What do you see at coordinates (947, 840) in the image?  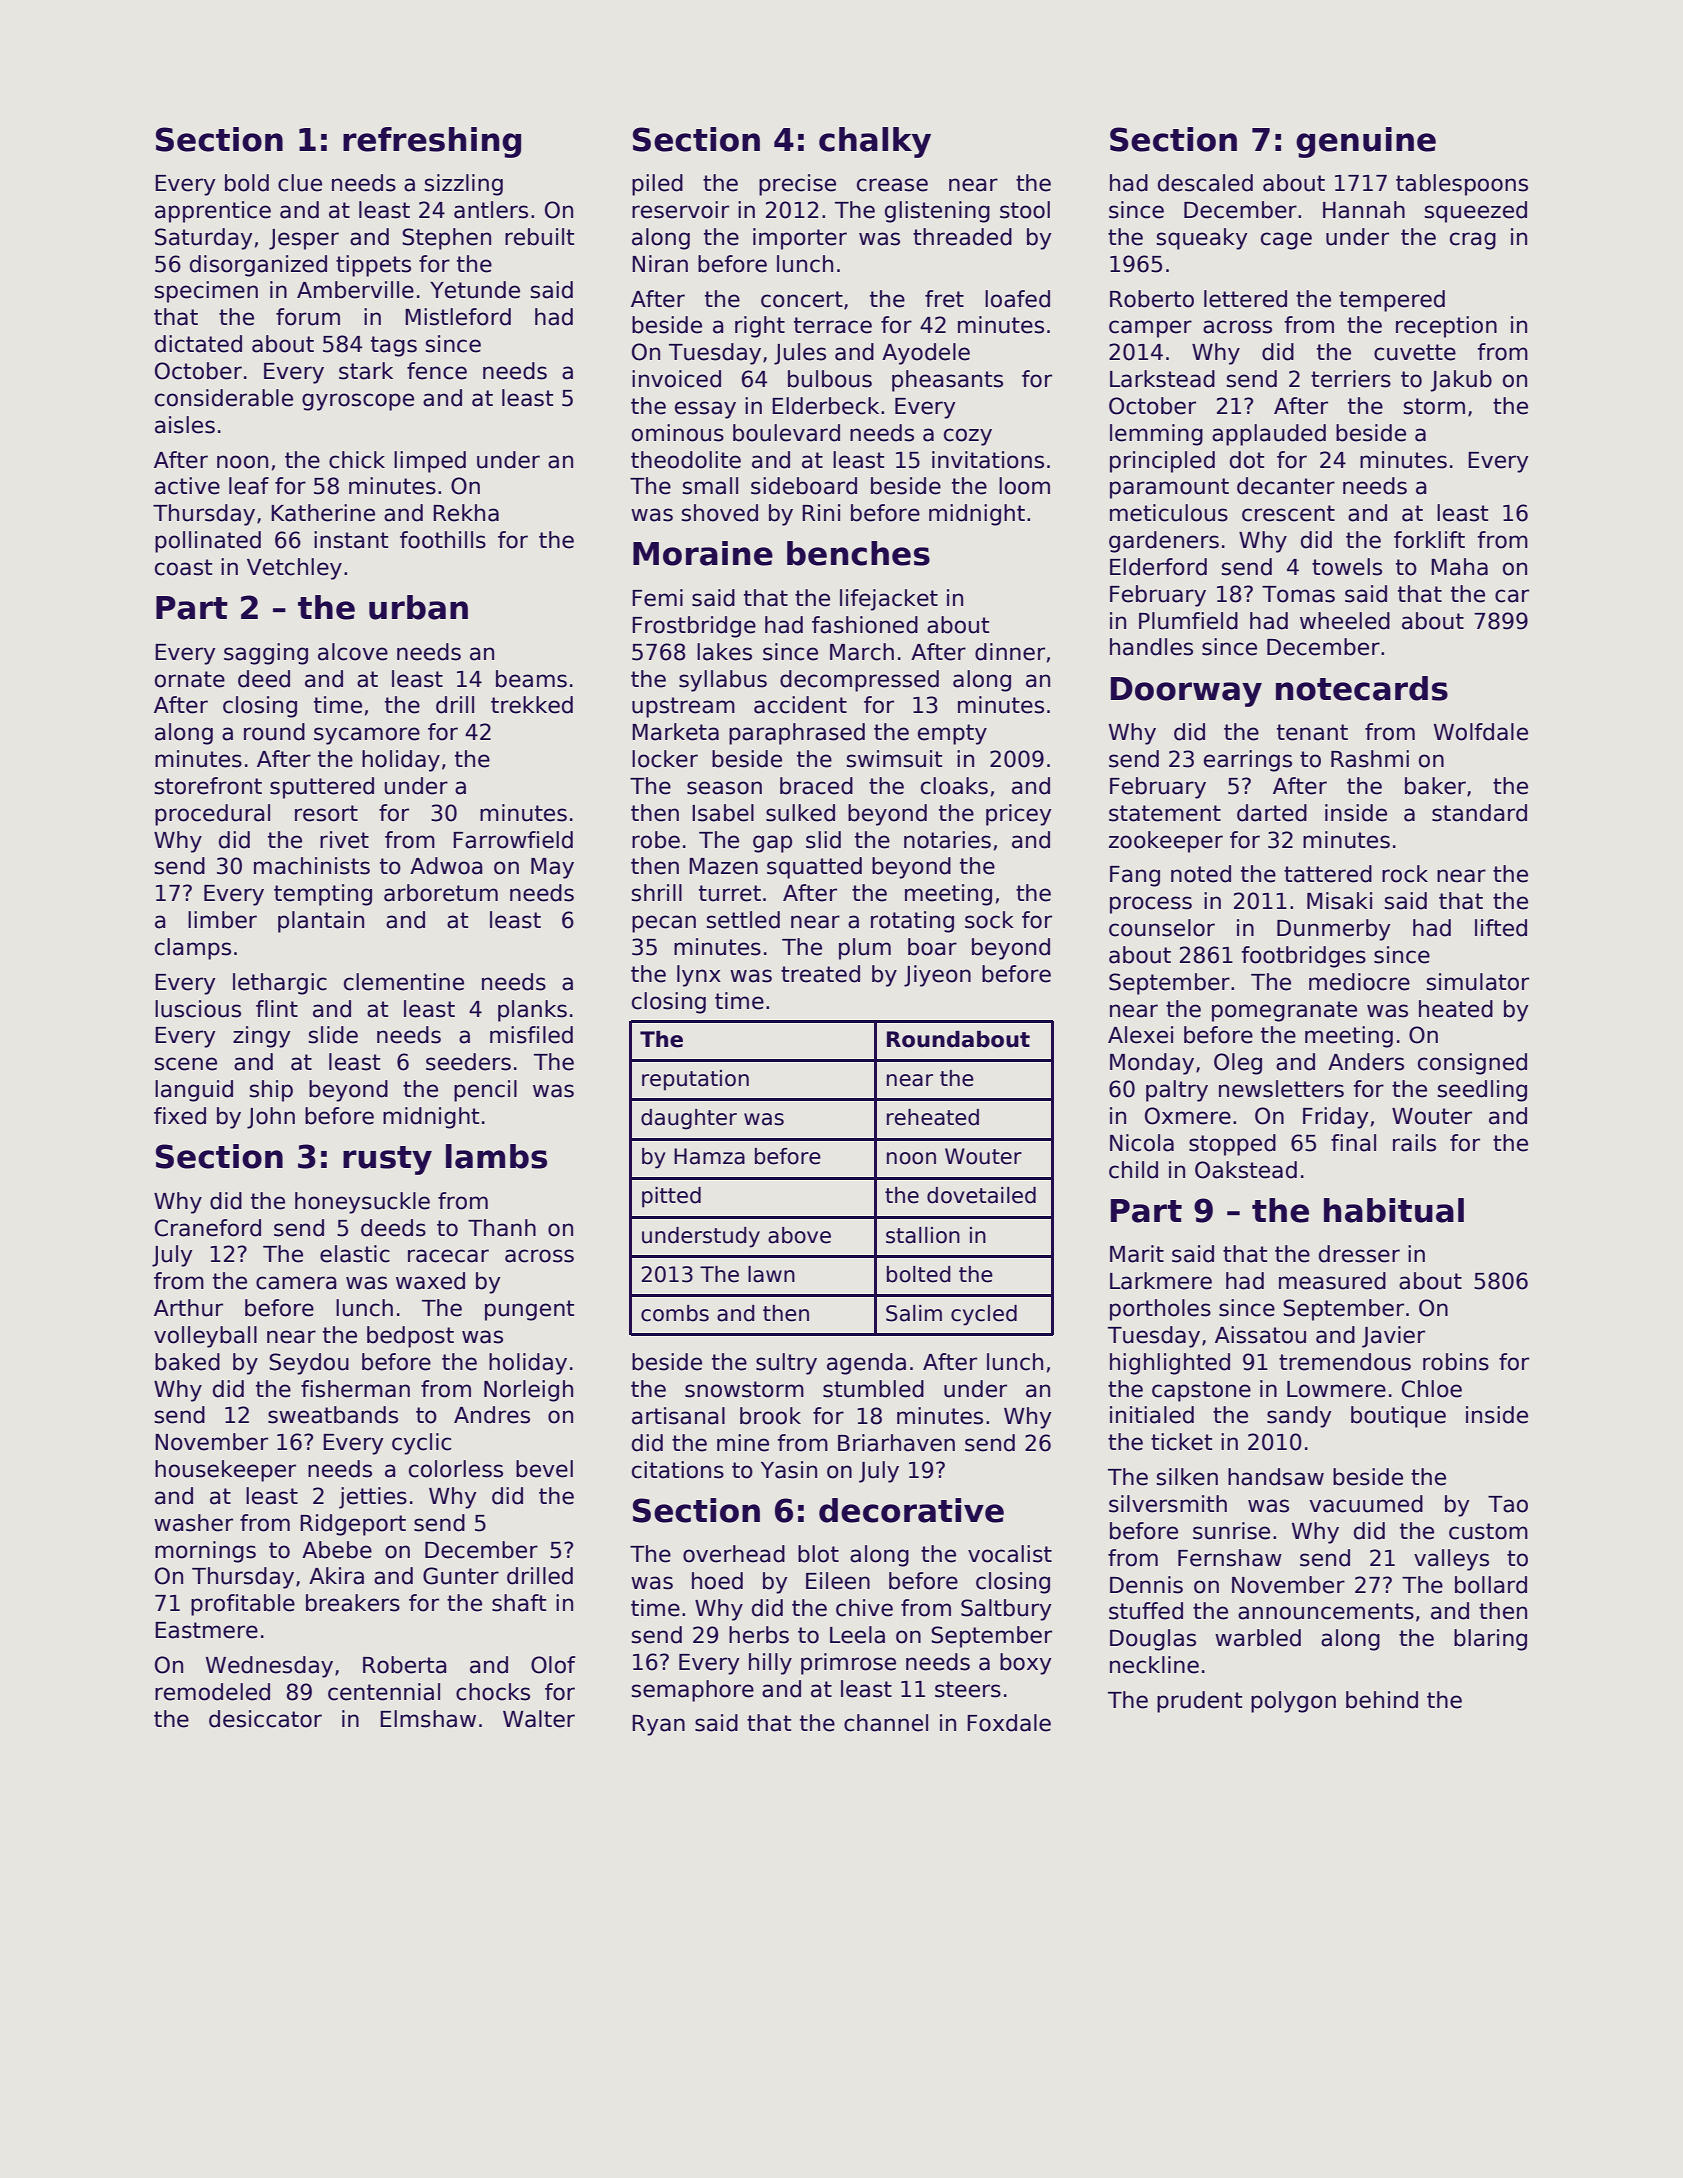 I see `notaries` at bounding box center [947, 840].
